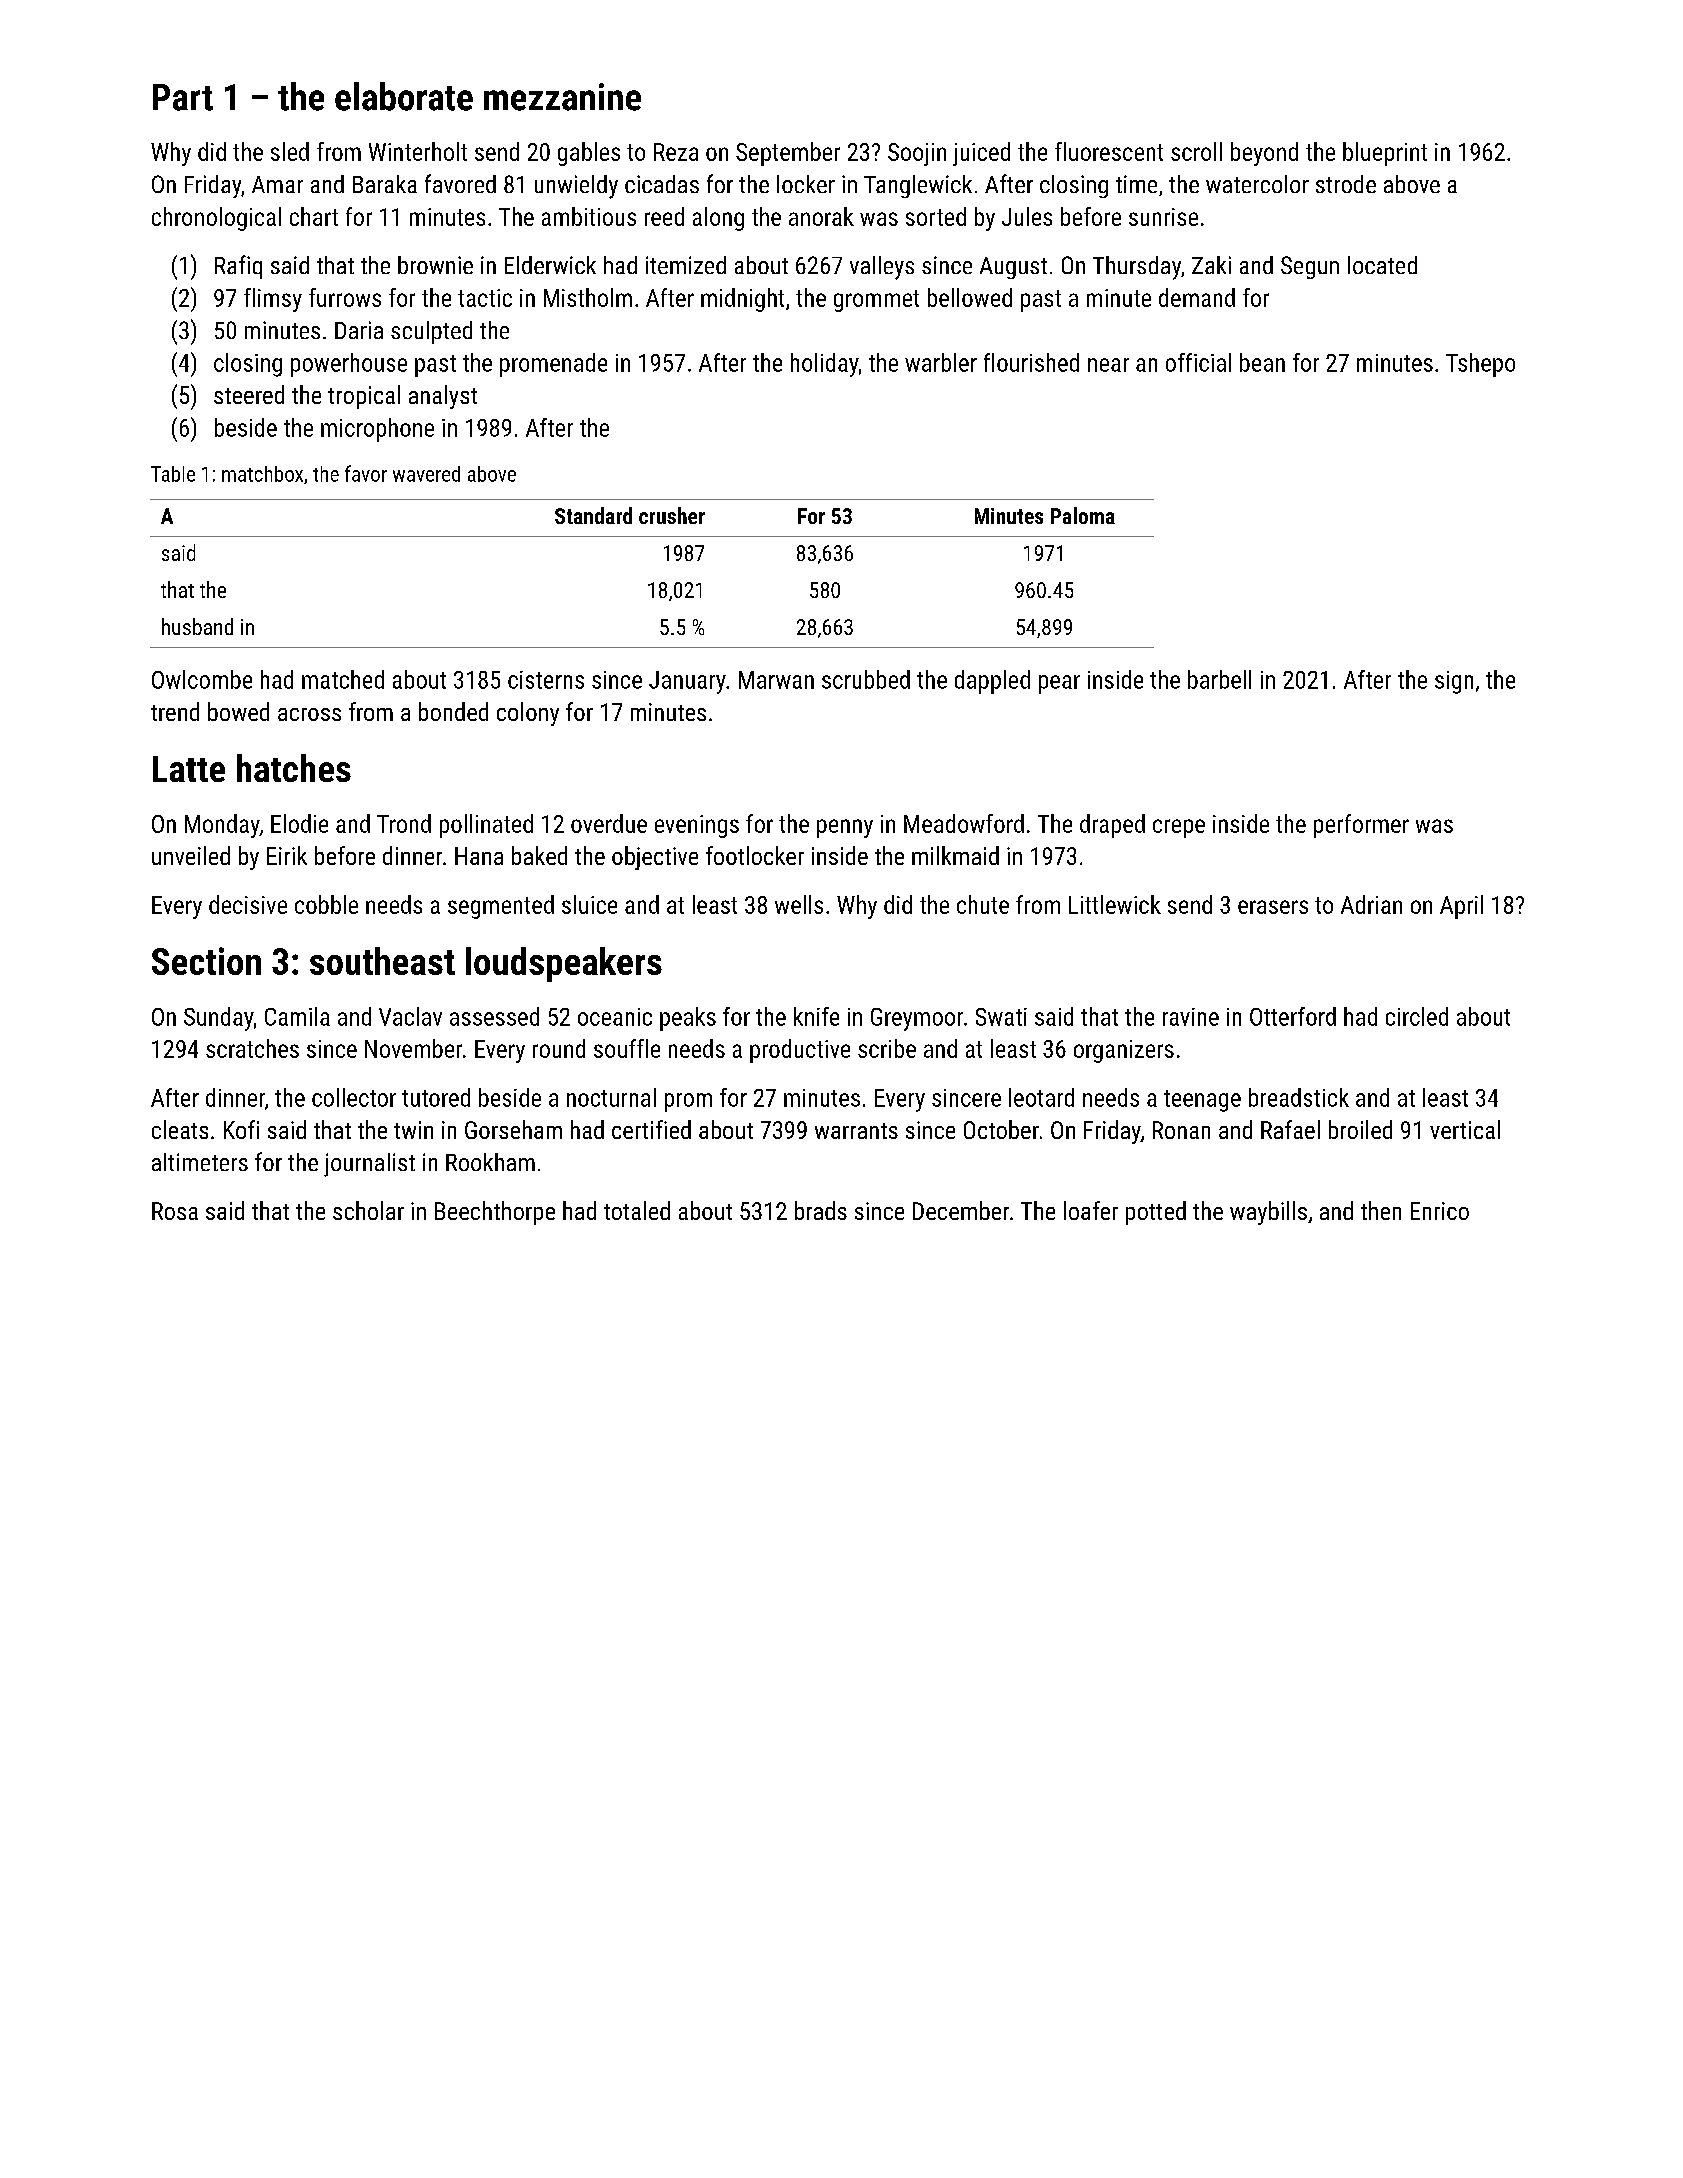 The width and height of the screenshot is (1683, 2178). Describe the element at coordinates (426, 474) in the screenshot. I see `wavered` at that location.
